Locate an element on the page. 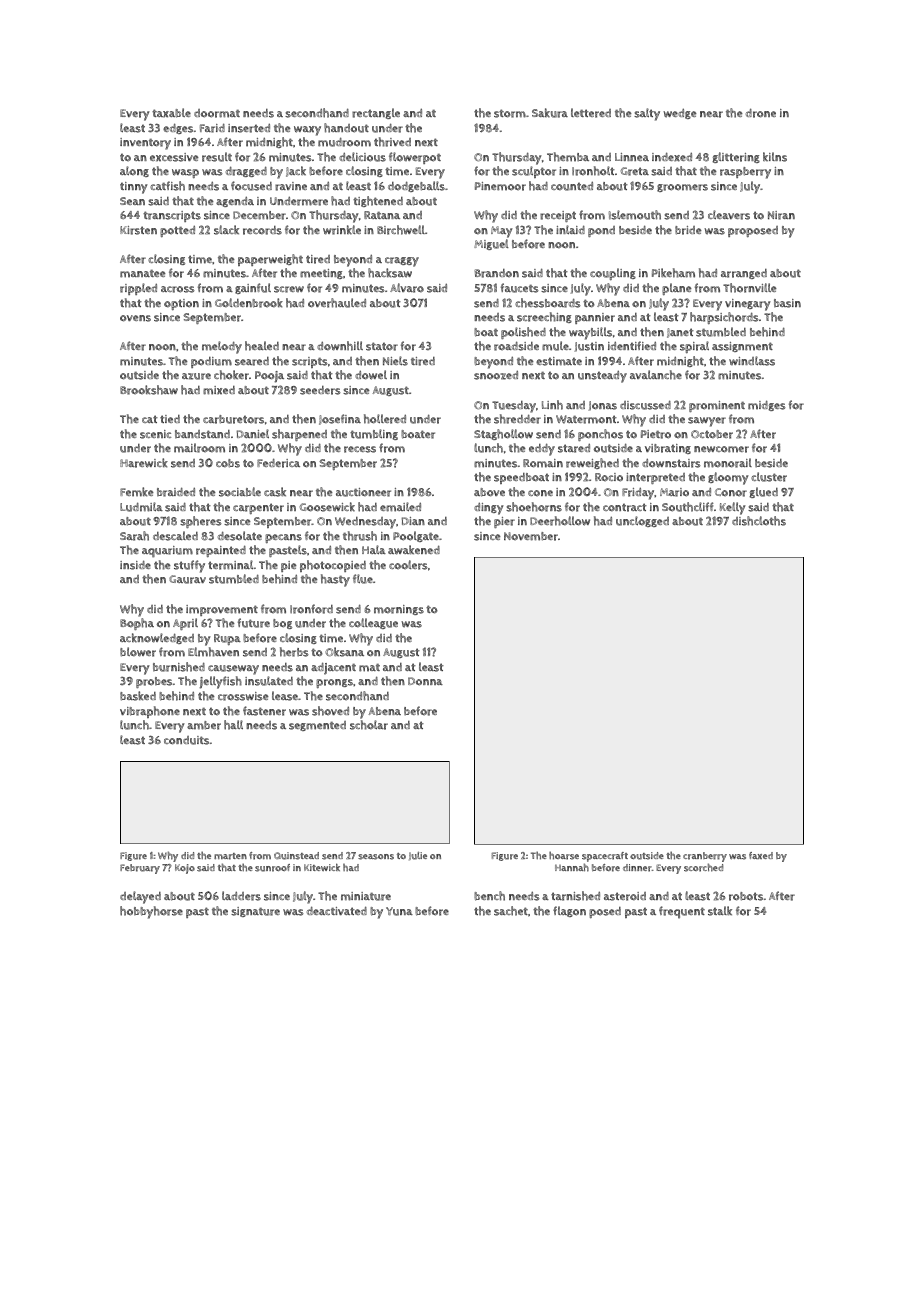 The height and width of the page is (1308, 924). faxed is located at coordinates (761, 855).
